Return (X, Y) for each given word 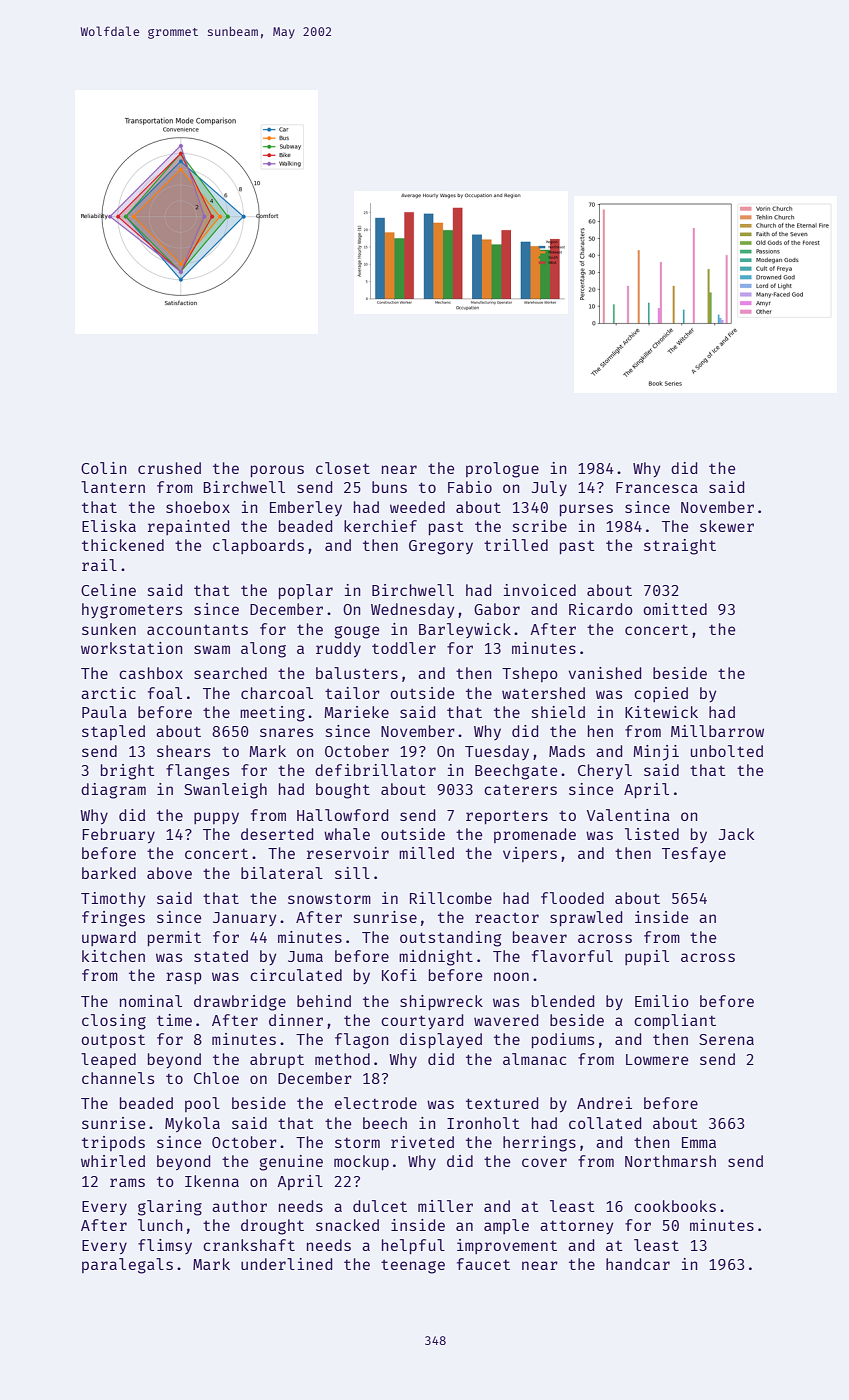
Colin (104, 468)
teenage (413, 1267)
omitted (675, 609)
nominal (151, 1001)
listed (652, 834)
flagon (362, 1041)
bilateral (282, 873)
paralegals (127, 1266)
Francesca (657, 487)
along (263, 650)
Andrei (604, 1103)
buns (389, 487)
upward (109, 938)
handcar (638, 1264)
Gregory (441, 547)
